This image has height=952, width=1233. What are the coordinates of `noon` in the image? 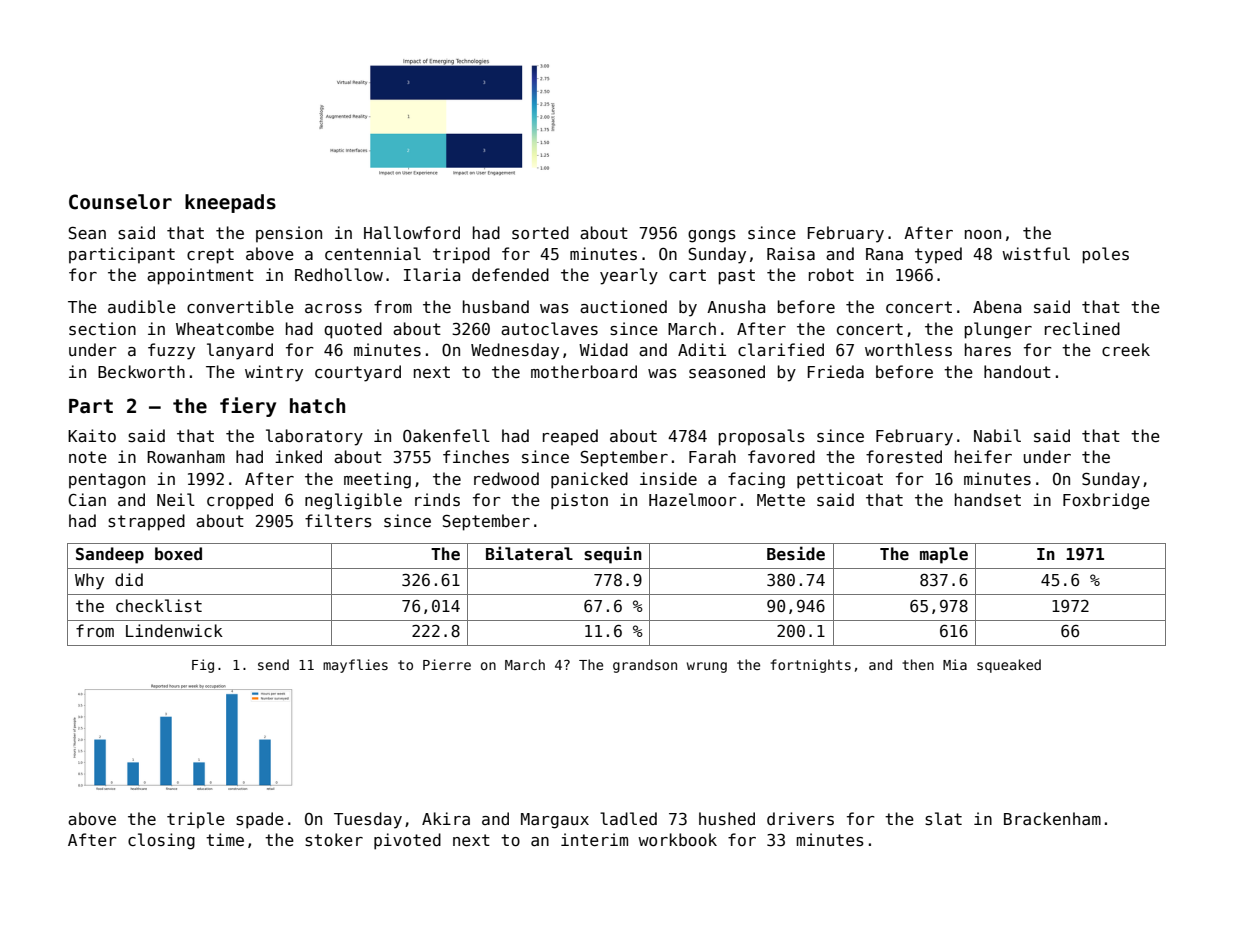 It's located at (983, 234).
